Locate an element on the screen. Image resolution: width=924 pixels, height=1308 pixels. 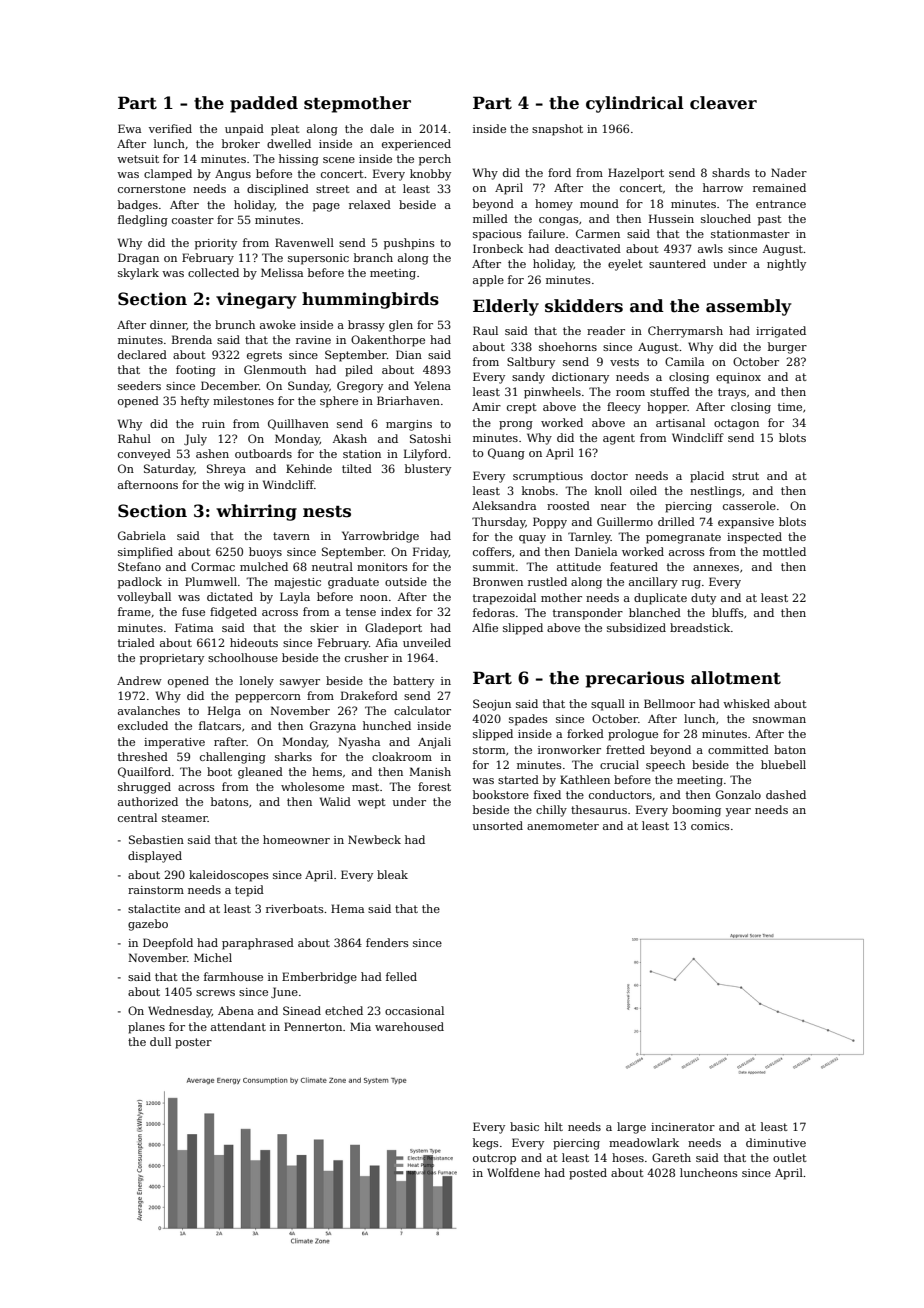
peppercorn is located at coordinates (268, 698).
